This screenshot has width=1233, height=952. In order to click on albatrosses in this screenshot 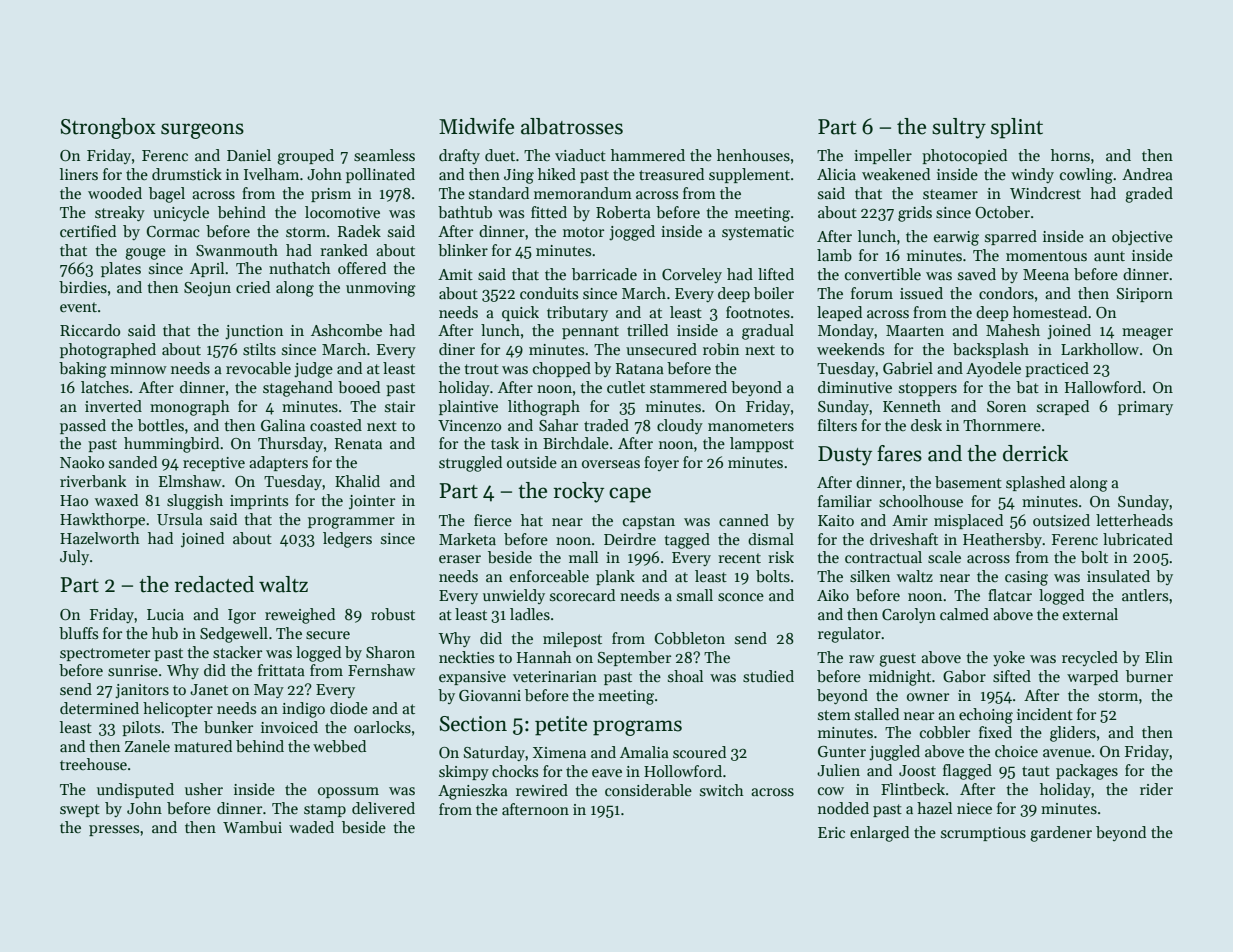, I will do `click(572, 126)`.
